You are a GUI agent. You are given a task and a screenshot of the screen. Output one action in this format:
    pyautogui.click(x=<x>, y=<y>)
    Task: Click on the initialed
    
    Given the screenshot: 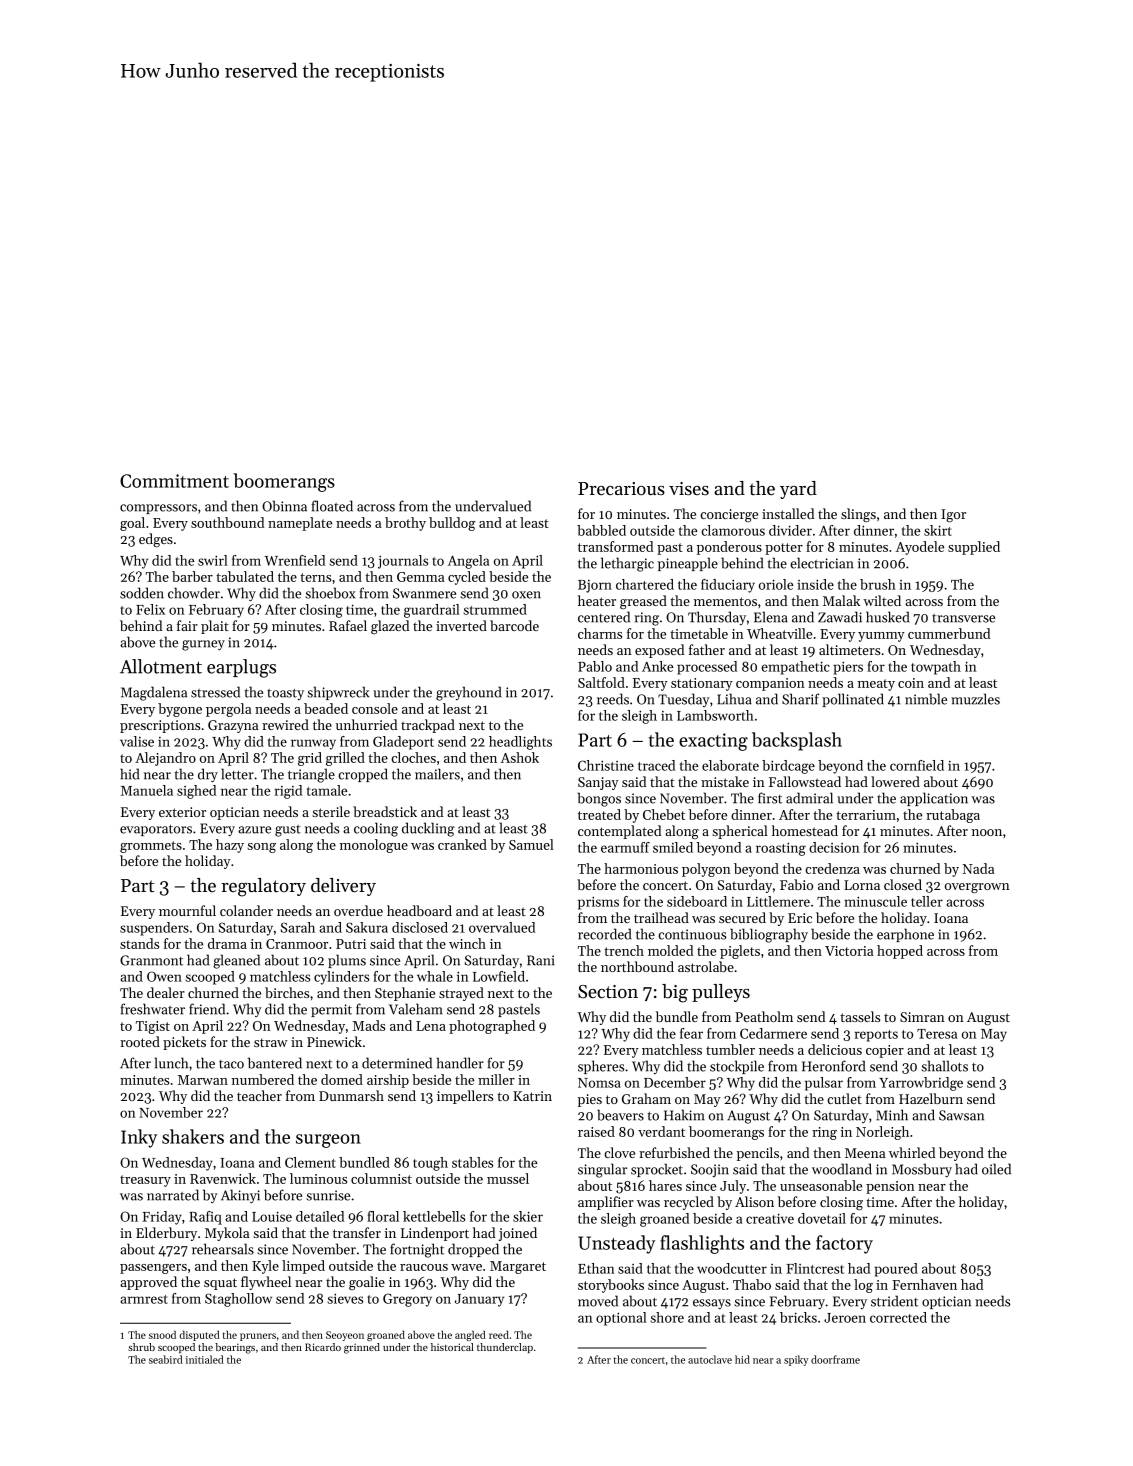 What is the action you would take?
    pyautogui.click(x=205, y=1359)
